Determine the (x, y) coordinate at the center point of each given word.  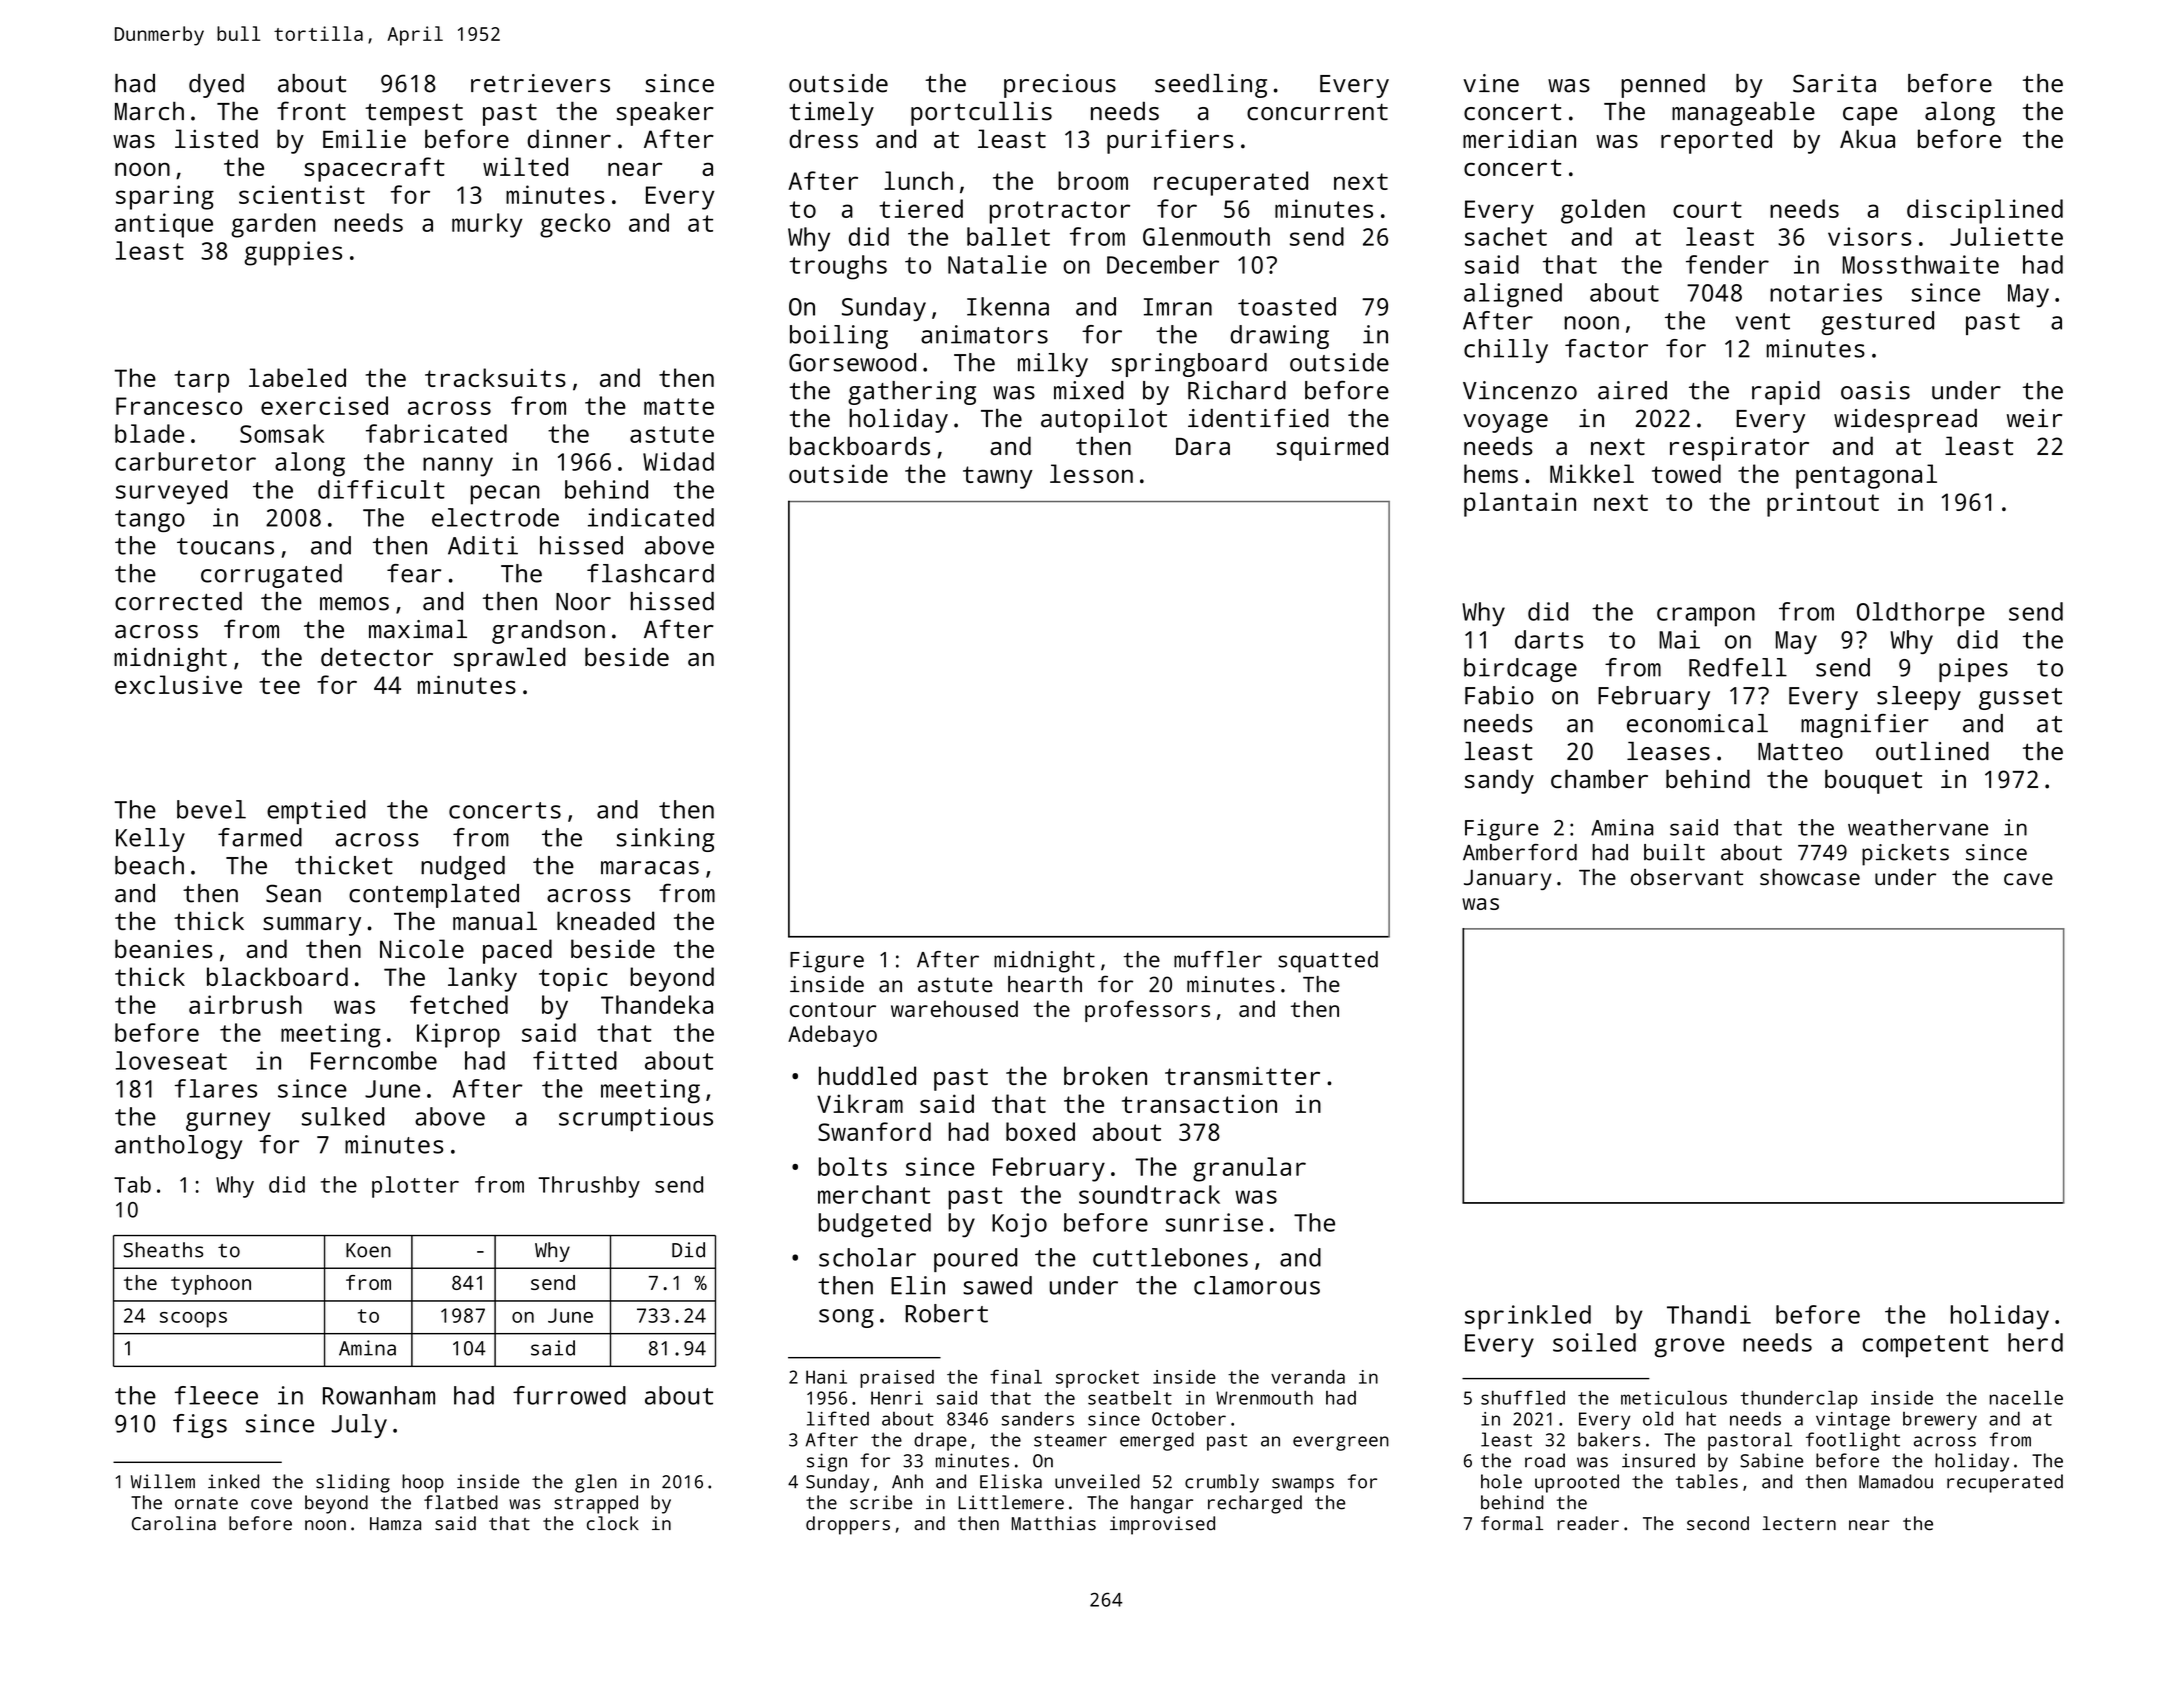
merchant (874, 1194)
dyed (216, 86)
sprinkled (1528, 1317)
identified (1258, 418)
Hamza (395, 1524)
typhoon (211, 1285)
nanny (458, 467)
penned (1663, 86)
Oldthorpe (1921, 614)
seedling (1211, 86)
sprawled (510, 659)
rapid (1786, 393)
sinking (665, 840)
